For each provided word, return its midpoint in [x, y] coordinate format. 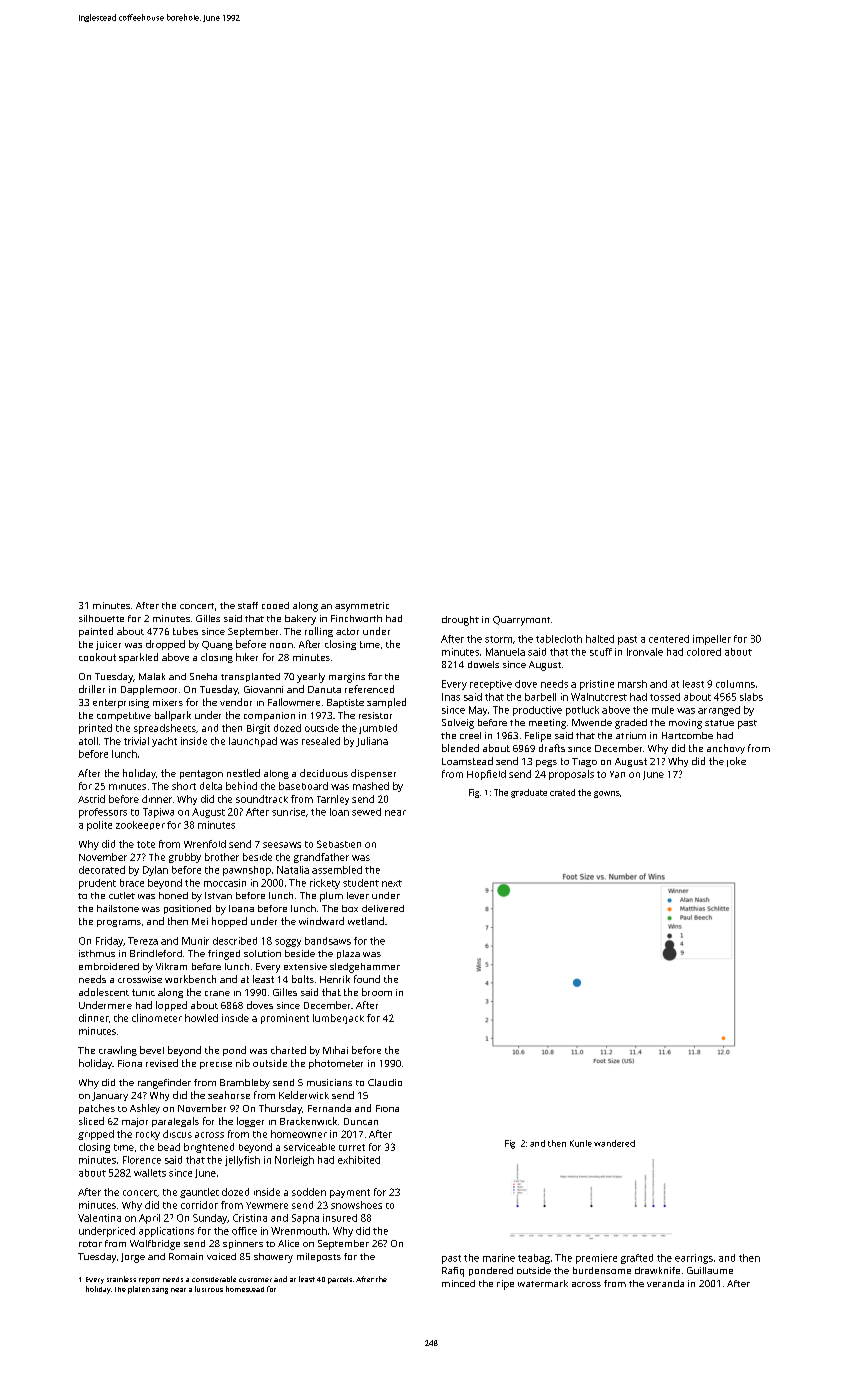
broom [377, 992]
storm [498, 639]
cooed [275, 605]
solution [262, 953]
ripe [505, 1285]
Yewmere [267, 1205]
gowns [607, 794]
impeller [712, 640]
